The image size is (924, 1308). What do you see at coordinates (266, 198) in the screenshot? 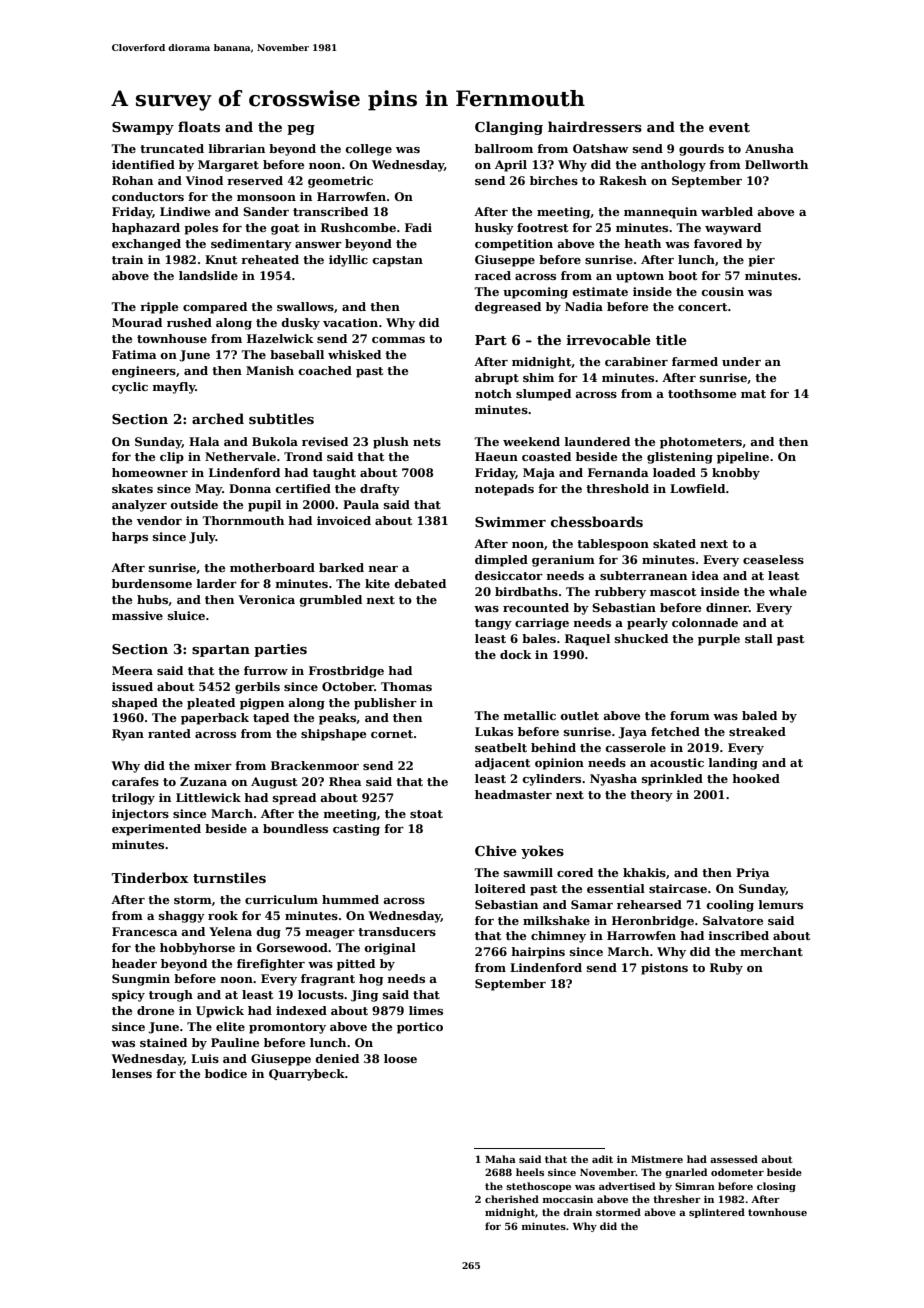
I see `monsoon` at bounding box center [266, 198].
